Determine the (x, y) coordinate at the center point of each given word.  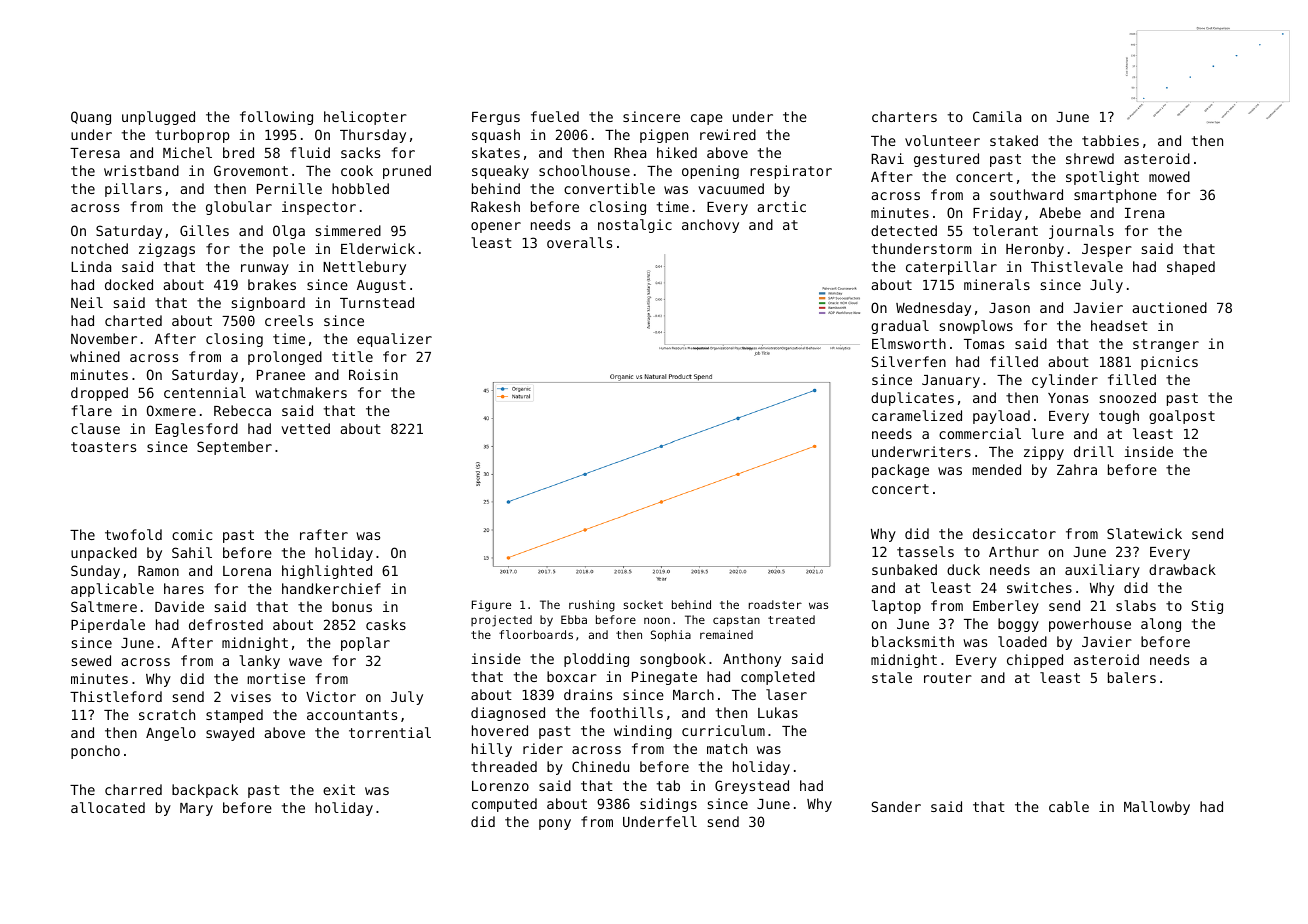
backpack (205, 791)
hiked (677, 152)
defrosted (226, 624)
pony (555, 824)
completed (778, 678)
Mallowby (1157, 808)
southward (1026, 194)
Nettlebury (364, 268)
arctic (781, 206)
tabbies (1110, 140)
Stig (1207, 607)
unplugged (158, 118)
